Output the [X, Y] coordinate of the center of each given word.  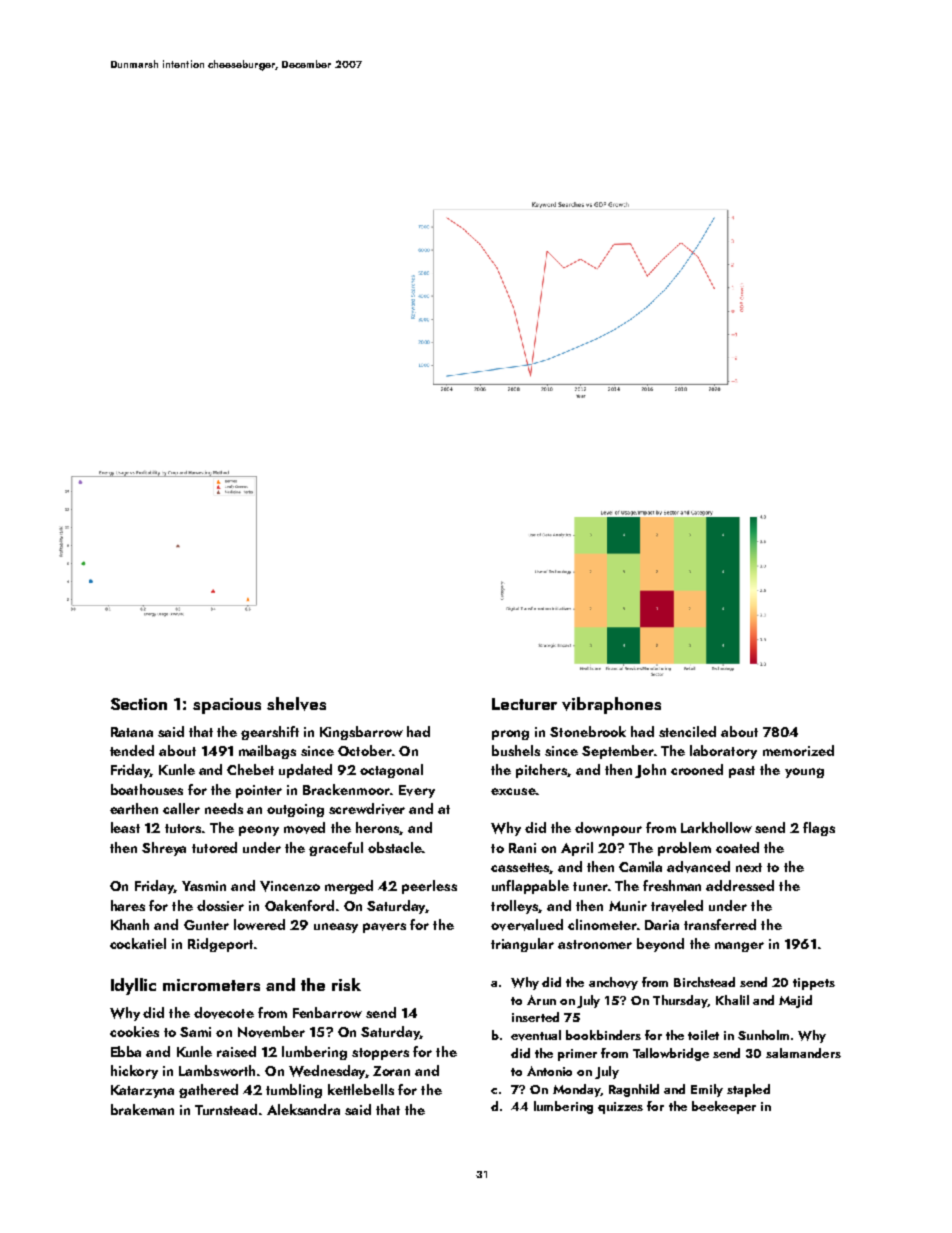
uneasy [336, 928]
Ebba [126, 1051]
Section [139, 704]
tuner [590, 886]
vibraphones [611, 705]
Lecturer [524, 704]
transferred [720, 924]
